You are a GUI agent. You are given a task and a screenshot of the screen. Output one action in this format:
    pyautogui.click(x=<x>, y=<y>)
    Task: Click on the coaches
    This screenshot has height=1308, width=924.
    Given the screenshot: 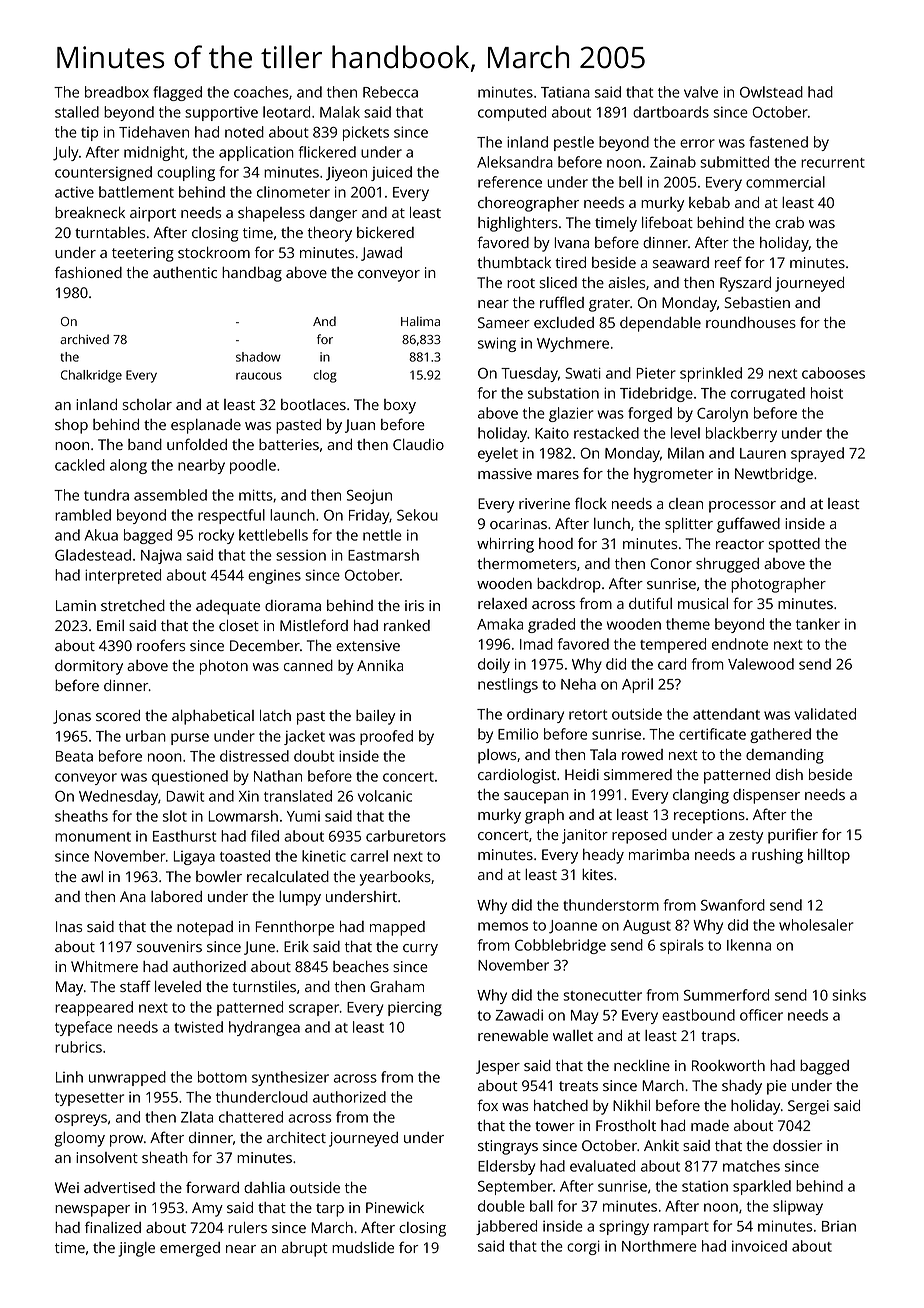 What is the action you would take?
    pyautogui.click(x=261, y=92)
